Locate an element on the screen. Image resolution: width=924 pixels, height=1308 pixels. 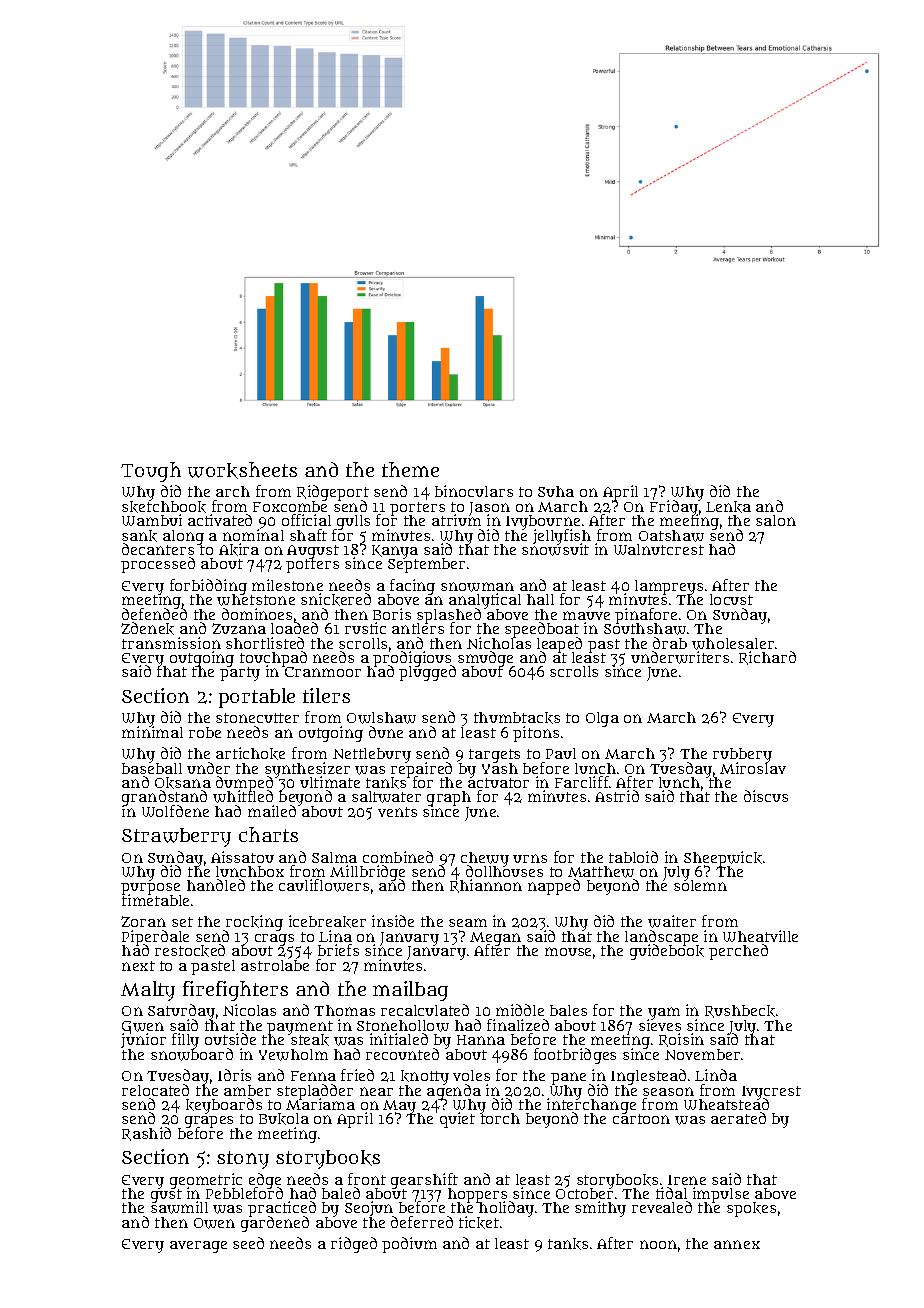
Suha is located at coordinates (556, 491).
